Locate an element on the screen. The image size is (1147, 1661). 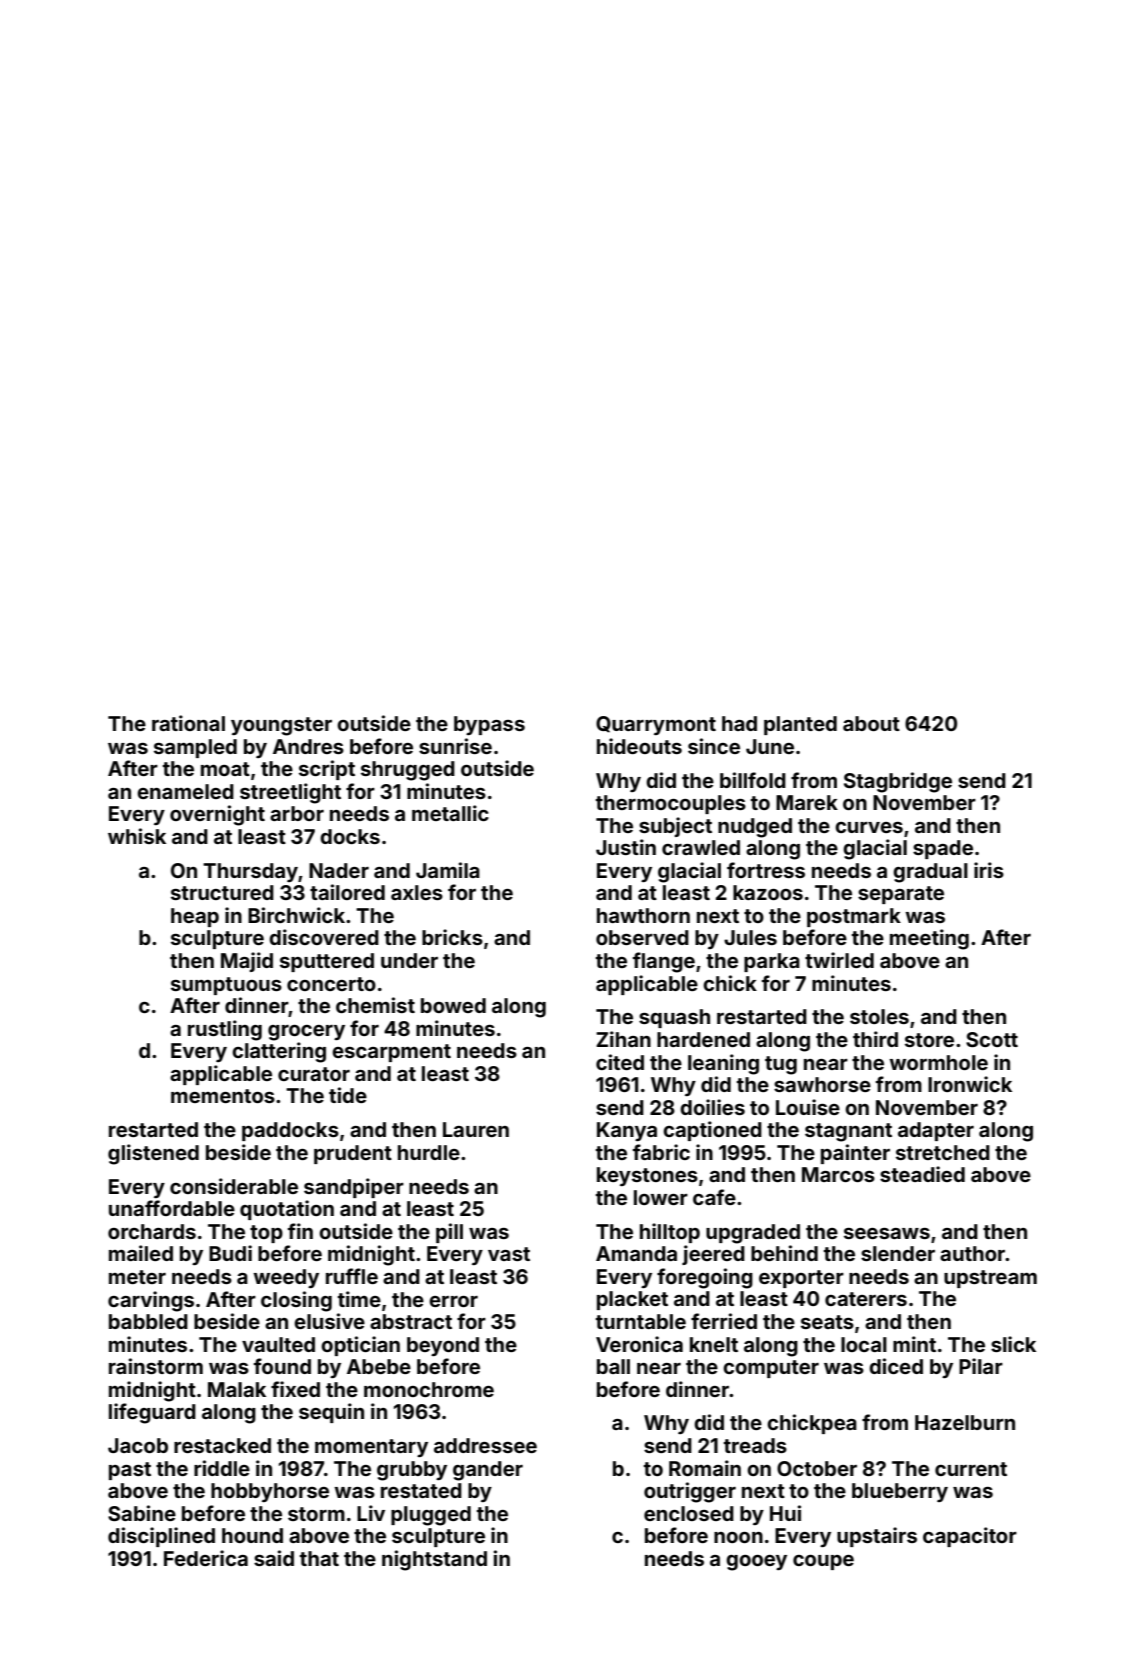
sawhorse is located at coordinates (822, 1084).
